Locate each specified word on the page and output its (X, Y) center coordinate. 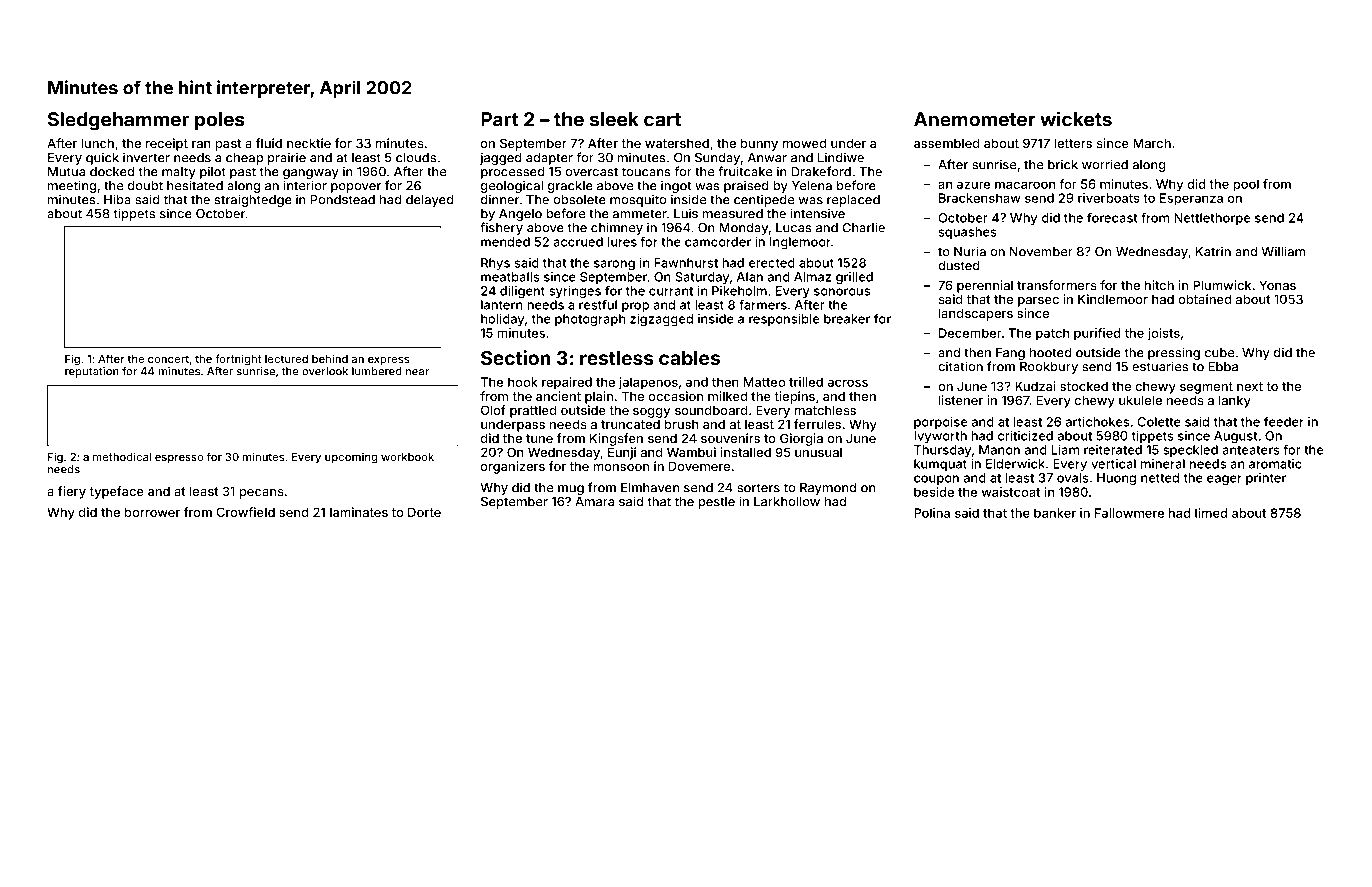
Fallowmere (1129, 513)
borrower (152, 512)
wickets (1076, 119)
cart (662, 120)
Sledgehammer (118, 121)
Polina (932, 513)
